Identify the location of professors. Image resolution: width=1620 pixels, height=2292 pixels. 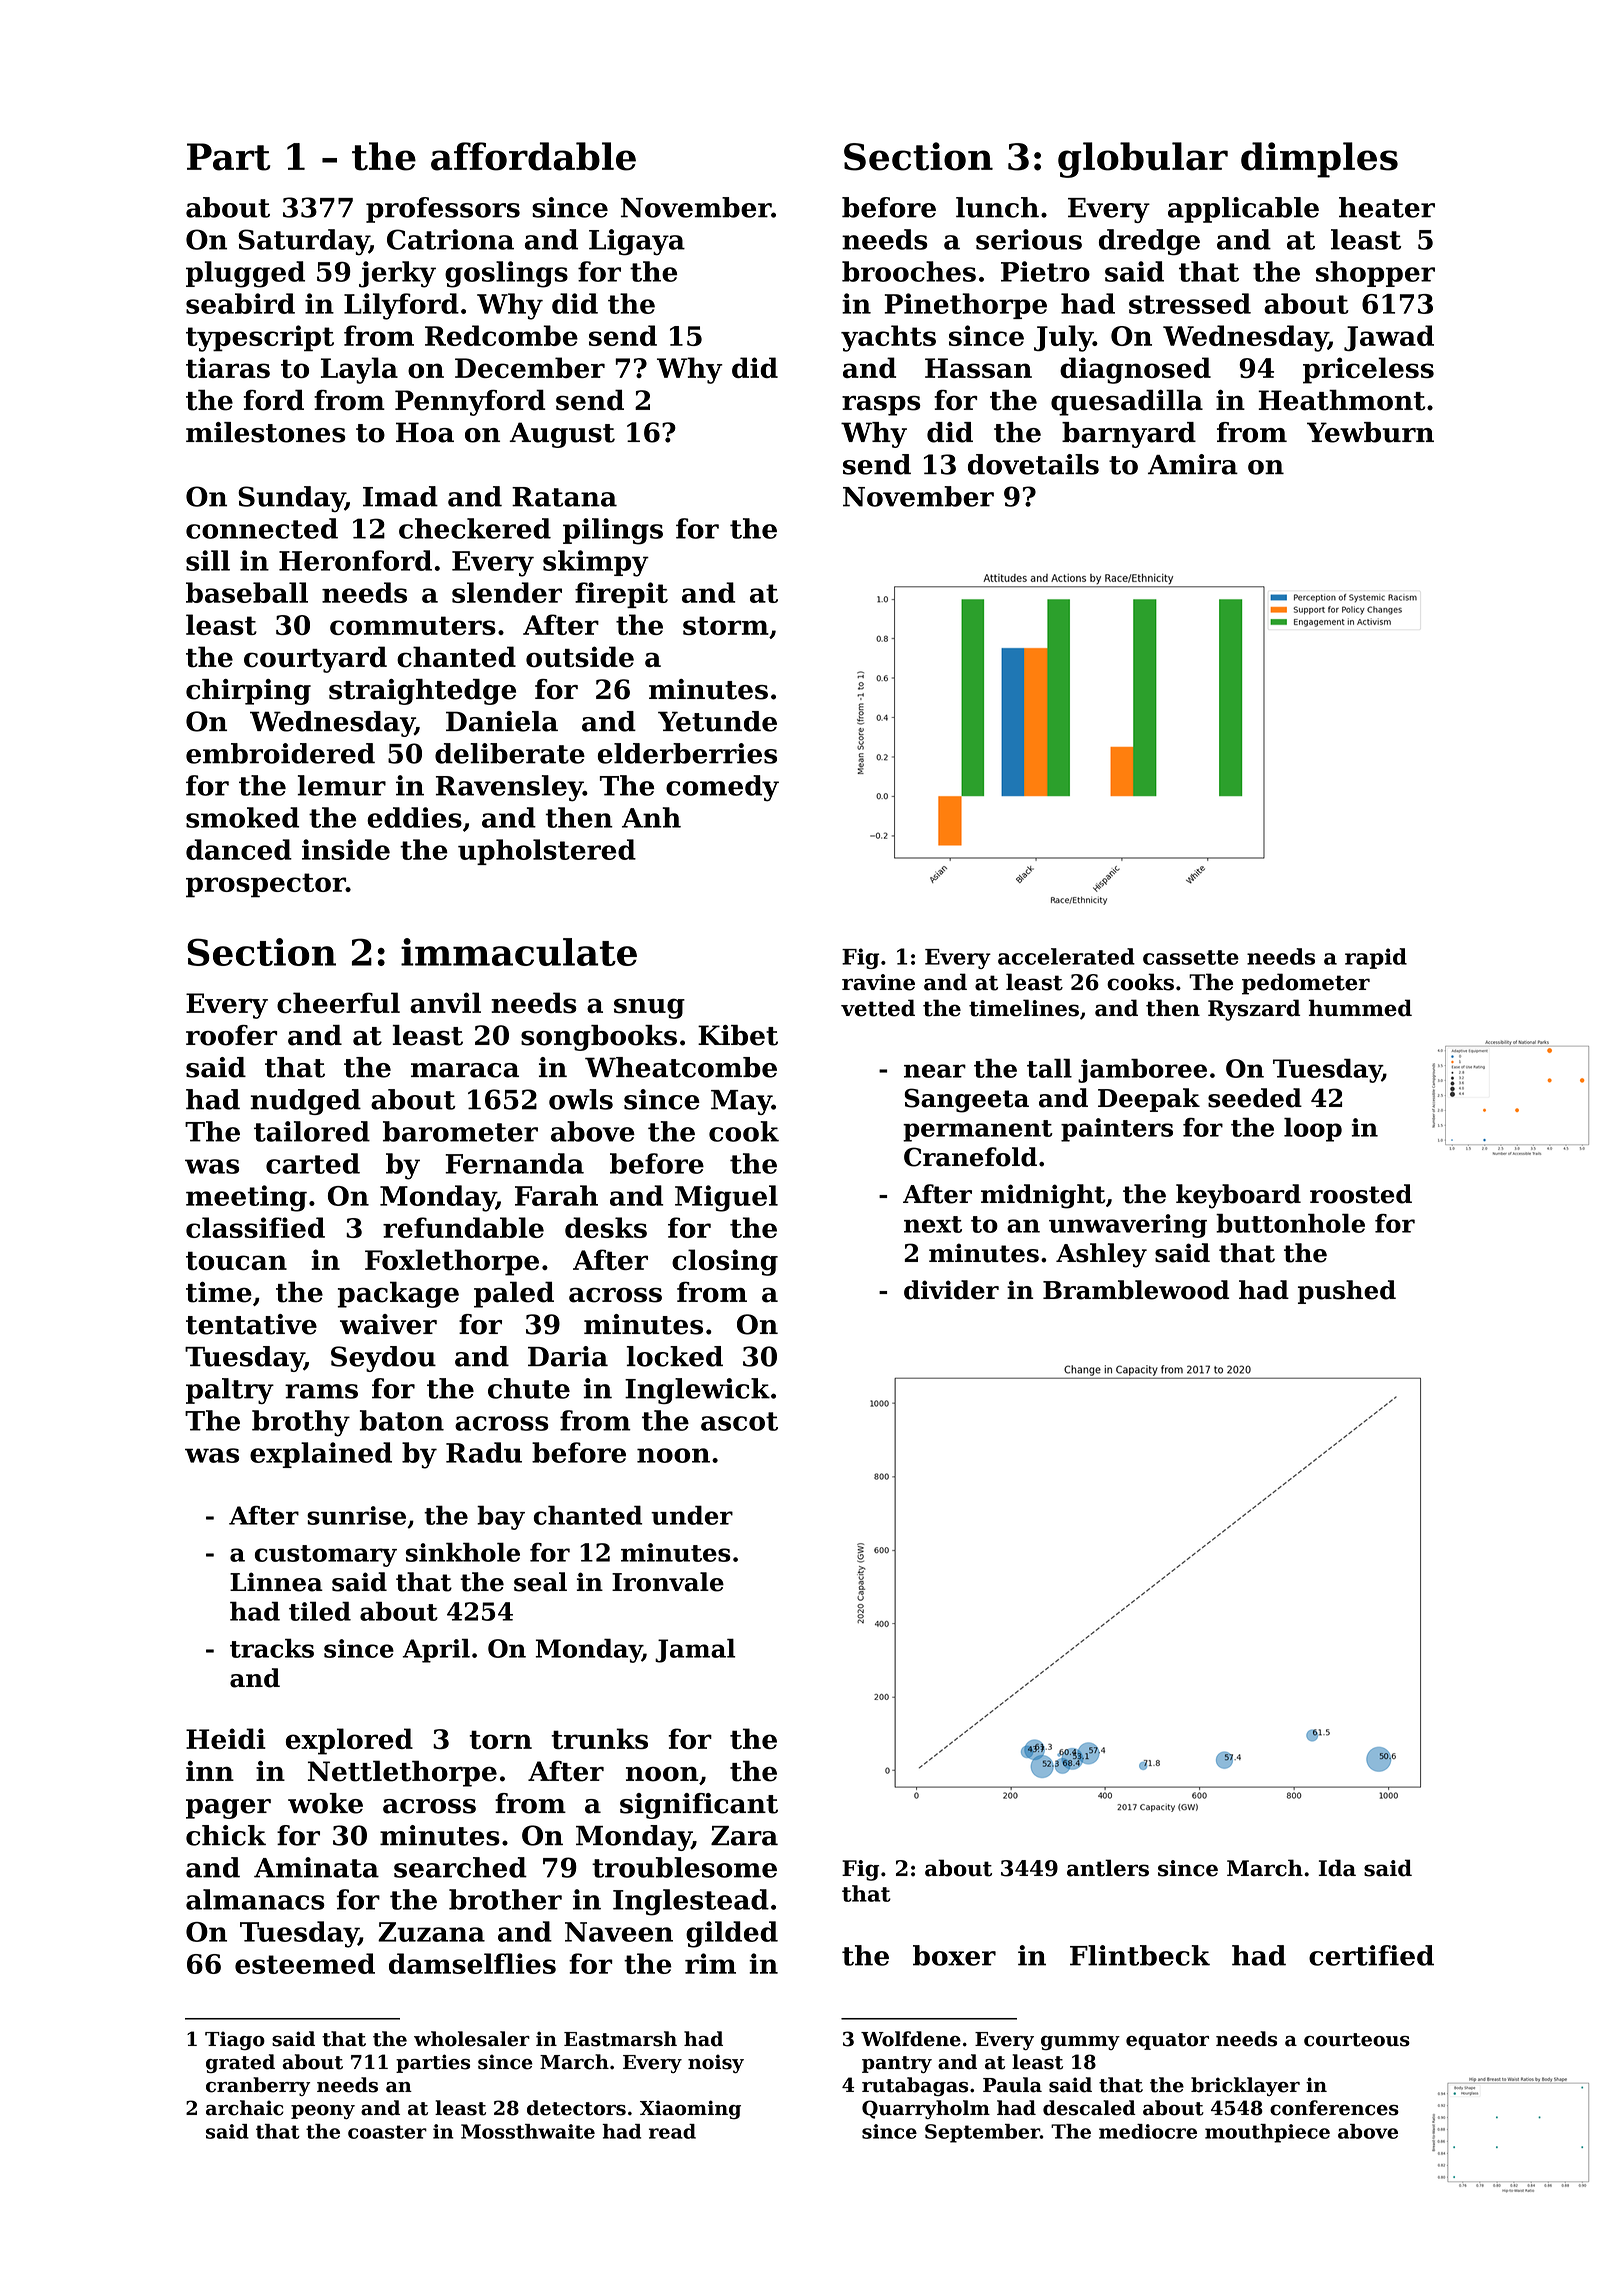
(443, 210).
